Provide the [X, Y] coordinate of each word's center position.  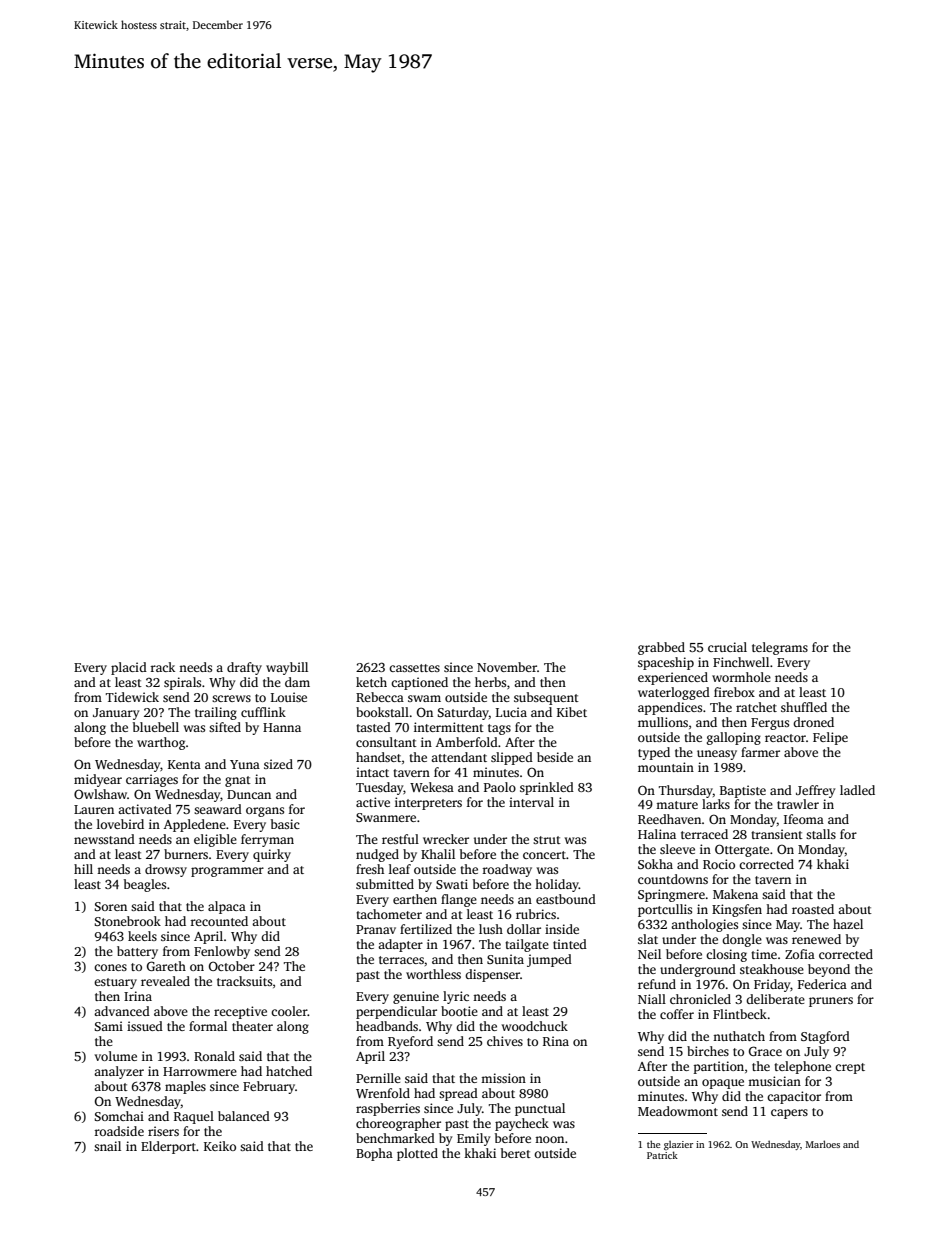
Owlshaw [100, 794]
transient [777, 834]
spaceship [666, 663]
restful [400, 839]
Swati [452, 884]
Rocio [719, 864]
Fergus [770, 724]
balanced [244, 1116]
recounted [219, 921]
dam [297, 682]
